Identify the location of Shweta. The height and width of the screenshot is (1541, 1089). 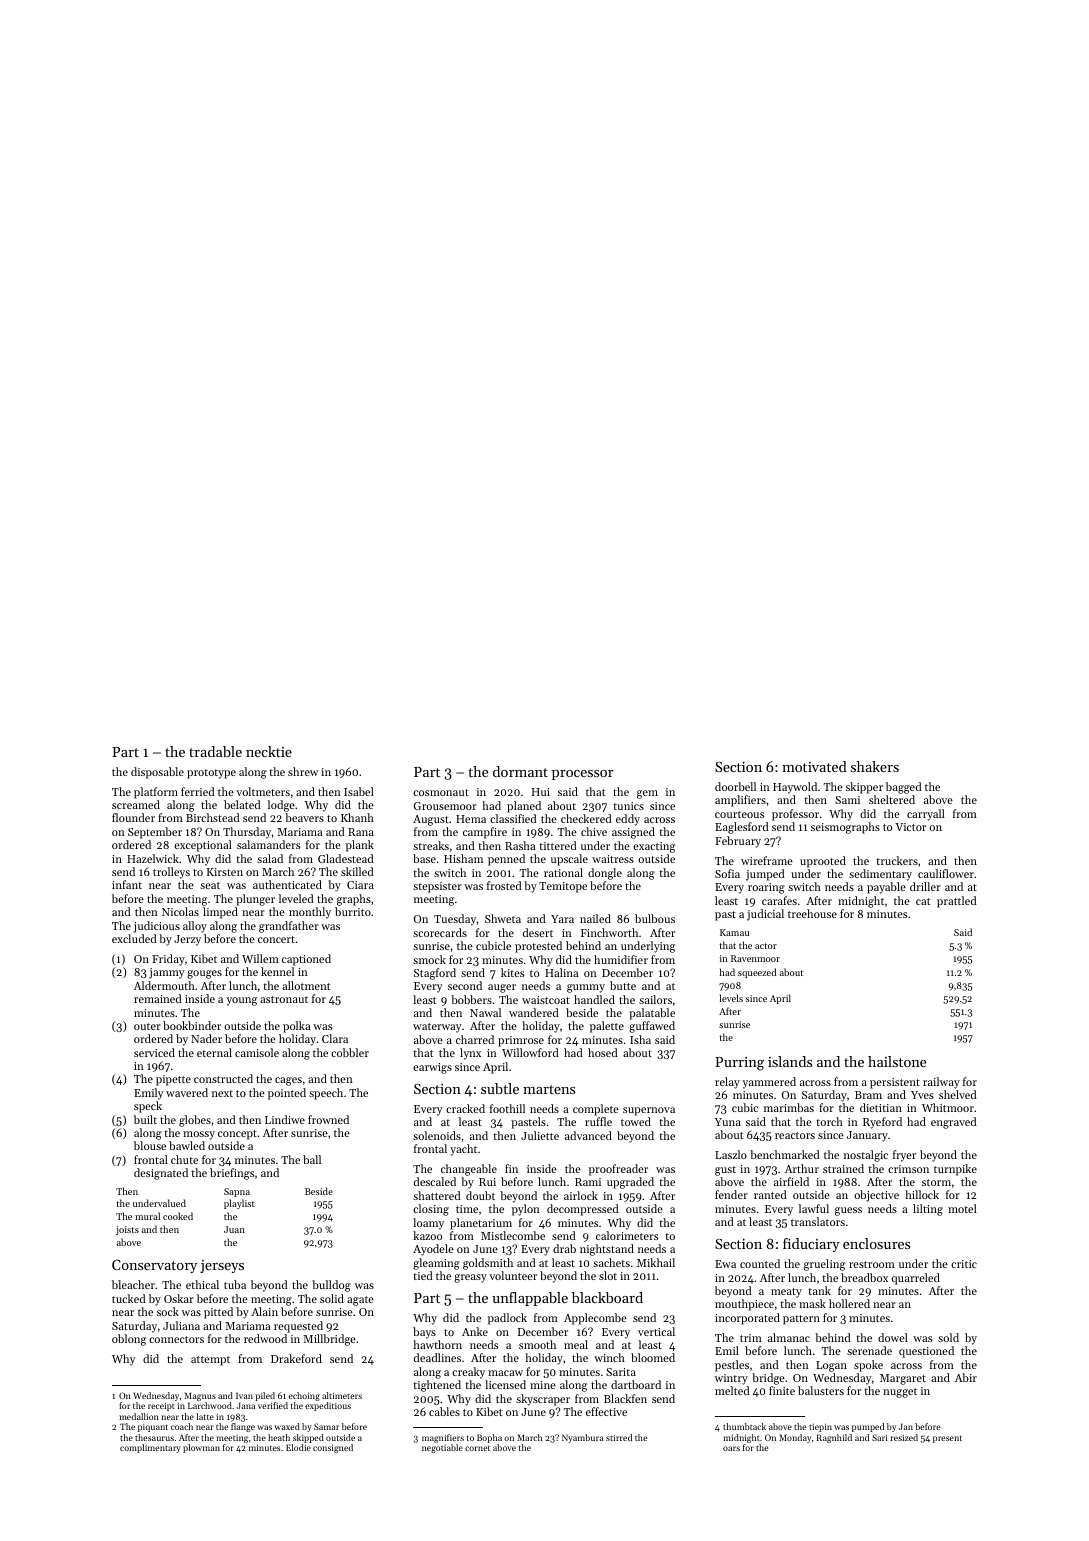
(503, 918).
